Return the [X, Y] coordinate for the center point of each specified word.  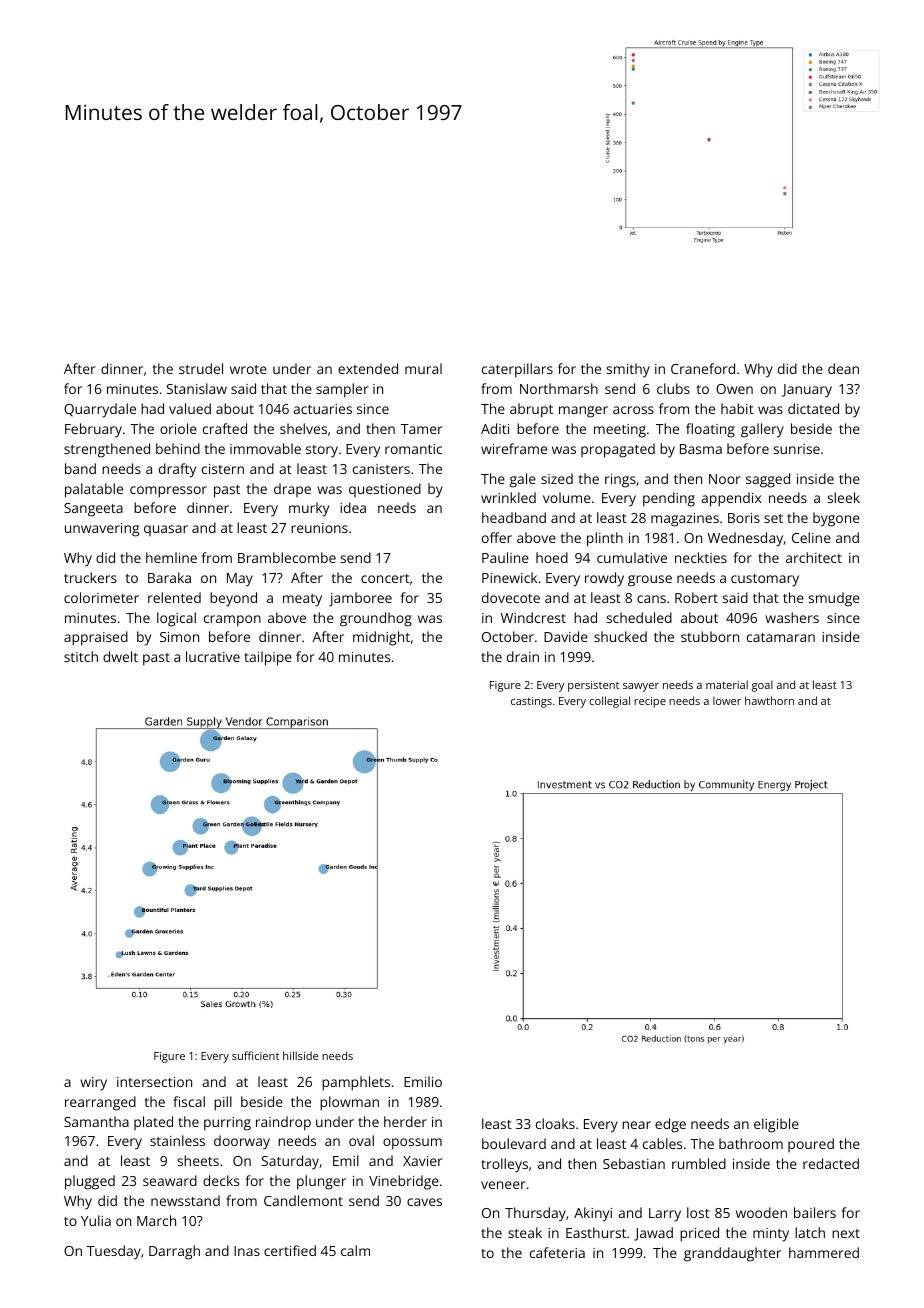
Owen [734, 389]
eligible [776, 1125]
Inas [247, 1251]
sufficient [255, 1055]
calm [355, 1250]
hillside [300, 1055]
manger [583, 412]
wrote [248, 369]
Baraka [169, 577]
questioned [385, 490]
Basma [701, 449]
